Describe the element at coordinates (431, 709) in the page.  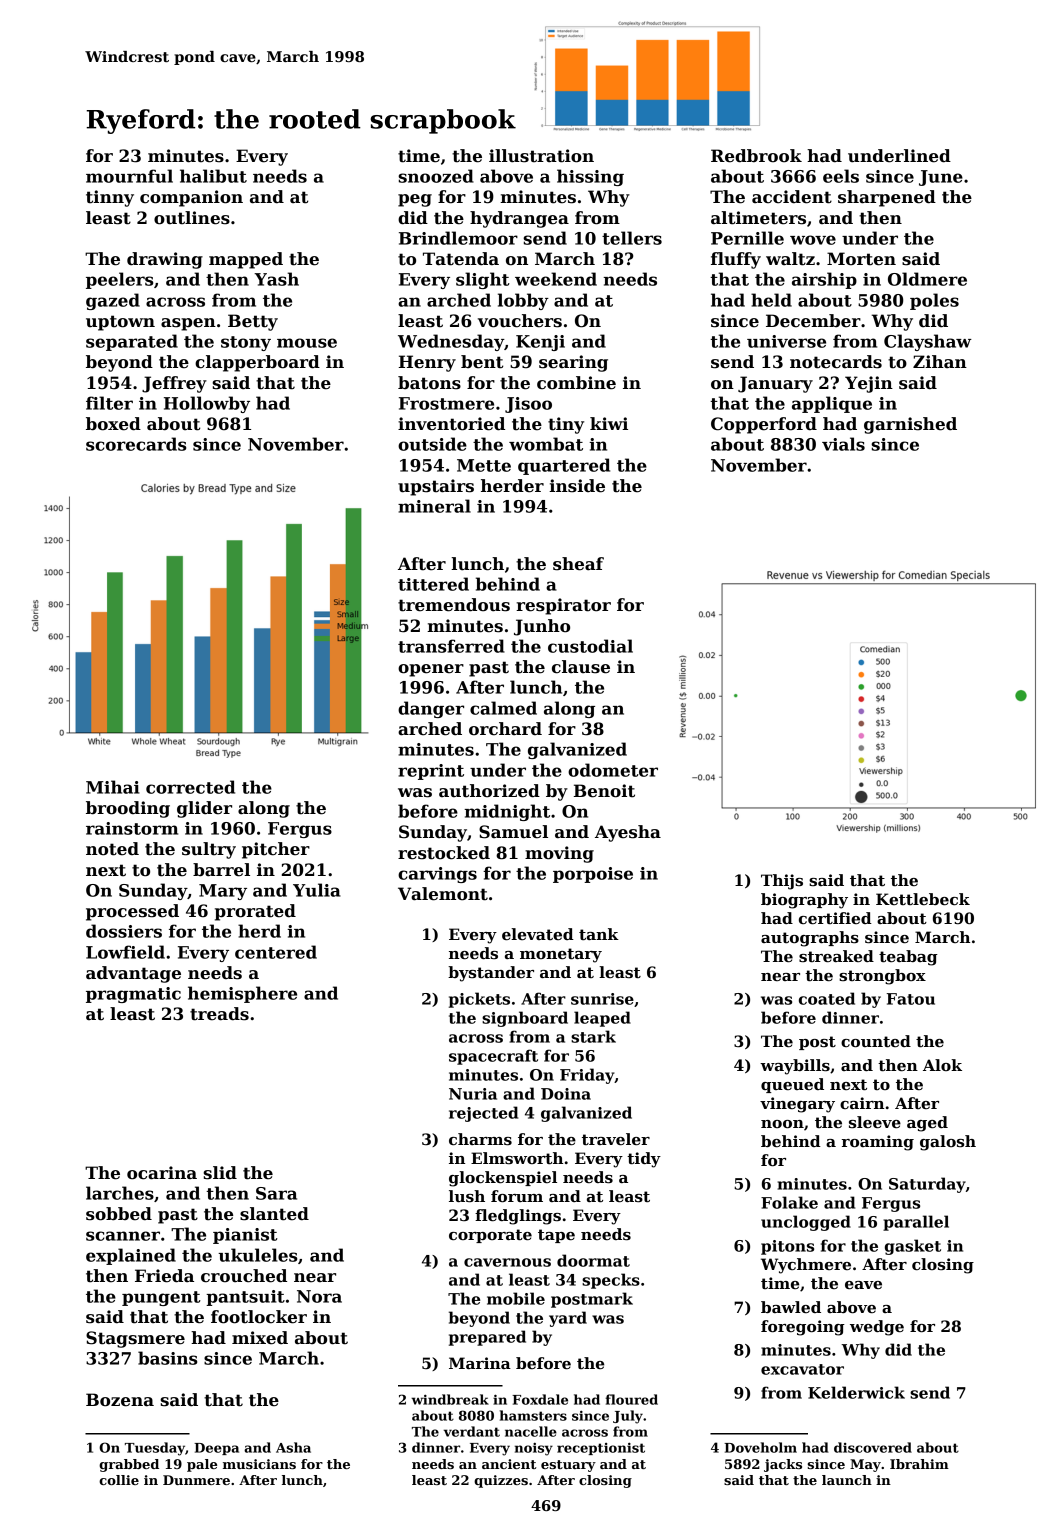
I see `danger` at that location.
